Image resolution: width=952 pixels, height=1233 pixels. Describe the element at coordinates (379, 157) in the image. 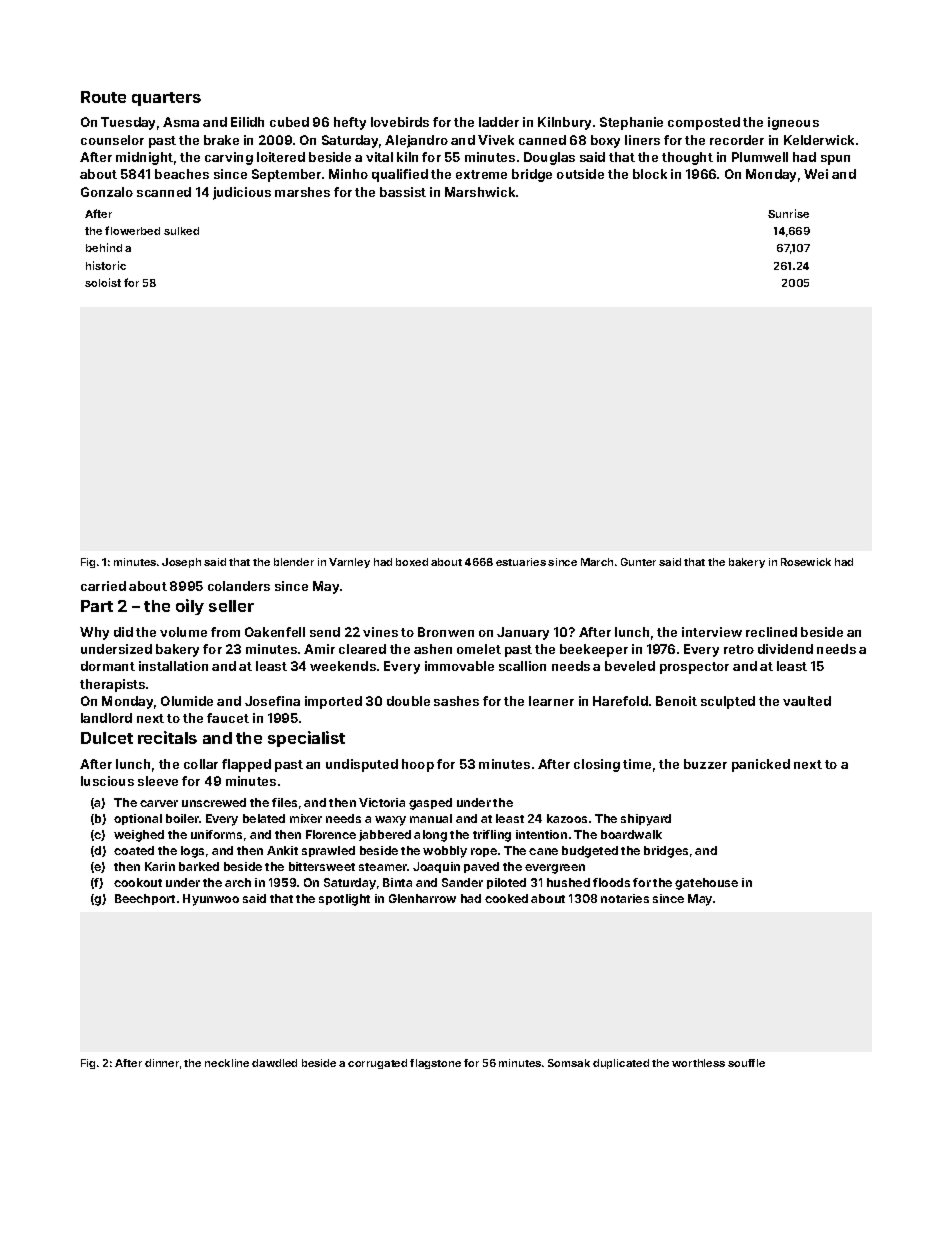

I see `vital` at that location.
